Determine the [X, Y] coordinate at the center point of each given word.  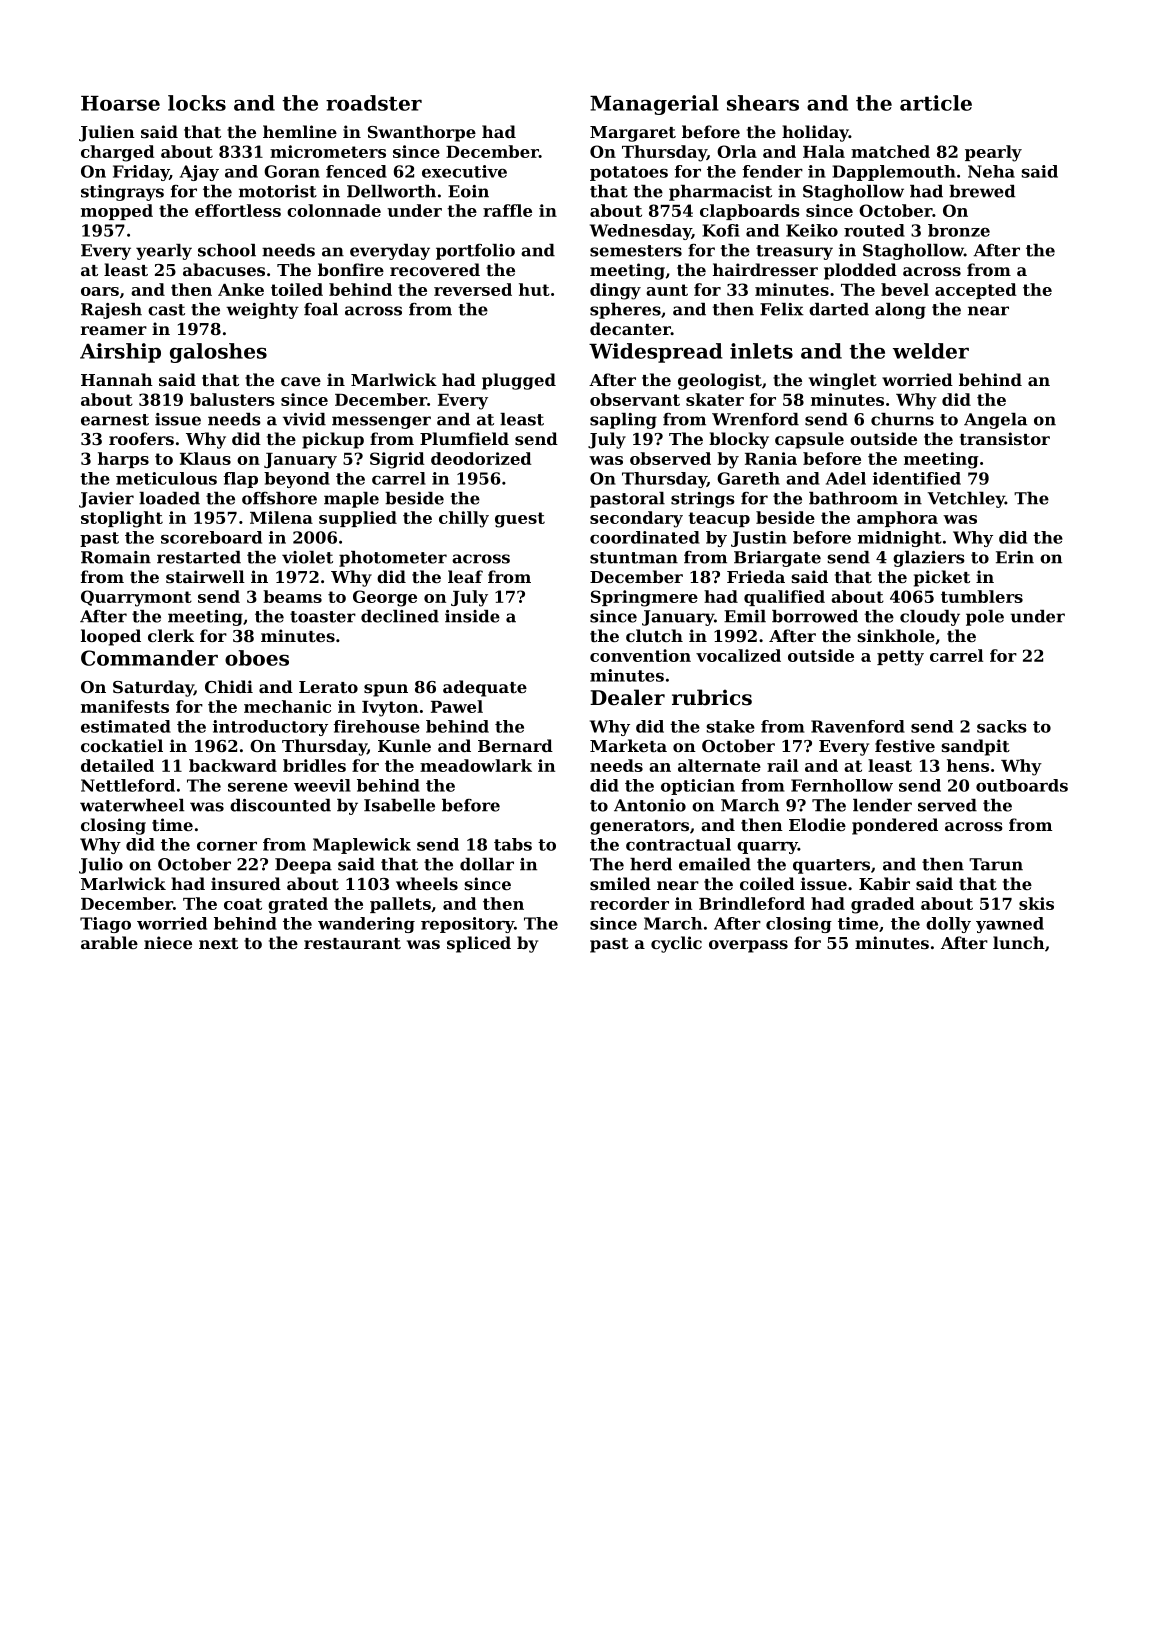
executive [464, 171]
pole [985, 618]
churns [902, 419]
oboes [257, 658]
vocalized [738, 655]
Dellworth [391, 191]
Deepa [303, 866]
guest [520, 520]
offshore [279, 498]
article [936, 103]
